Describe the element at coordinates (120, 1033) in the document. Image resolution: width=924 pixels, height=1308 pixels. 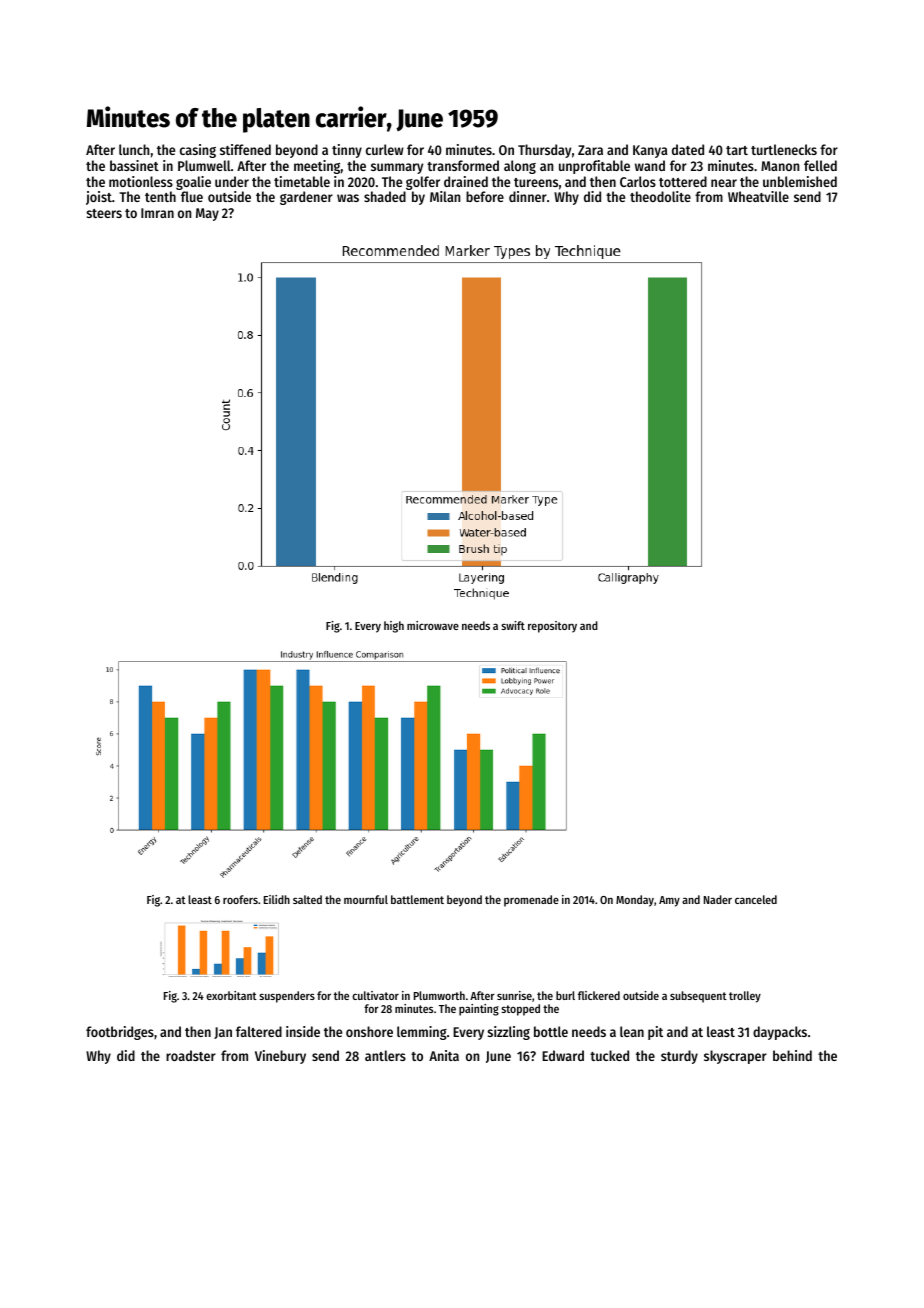
I see `footbridges` at that location.
